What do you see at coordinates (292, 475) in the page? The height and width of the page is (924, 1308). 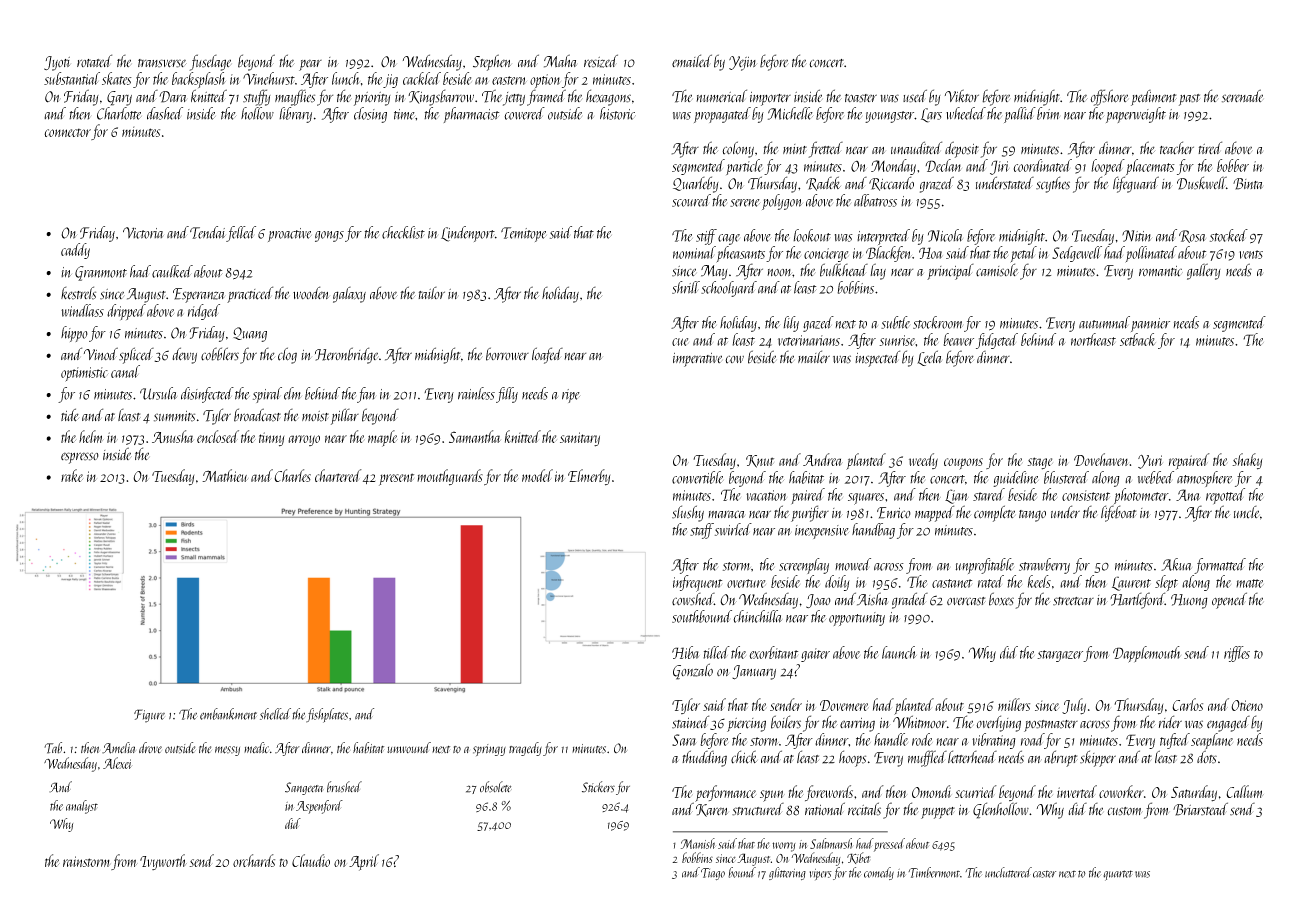 I see `Charles` at bounding box center [292, 475].
